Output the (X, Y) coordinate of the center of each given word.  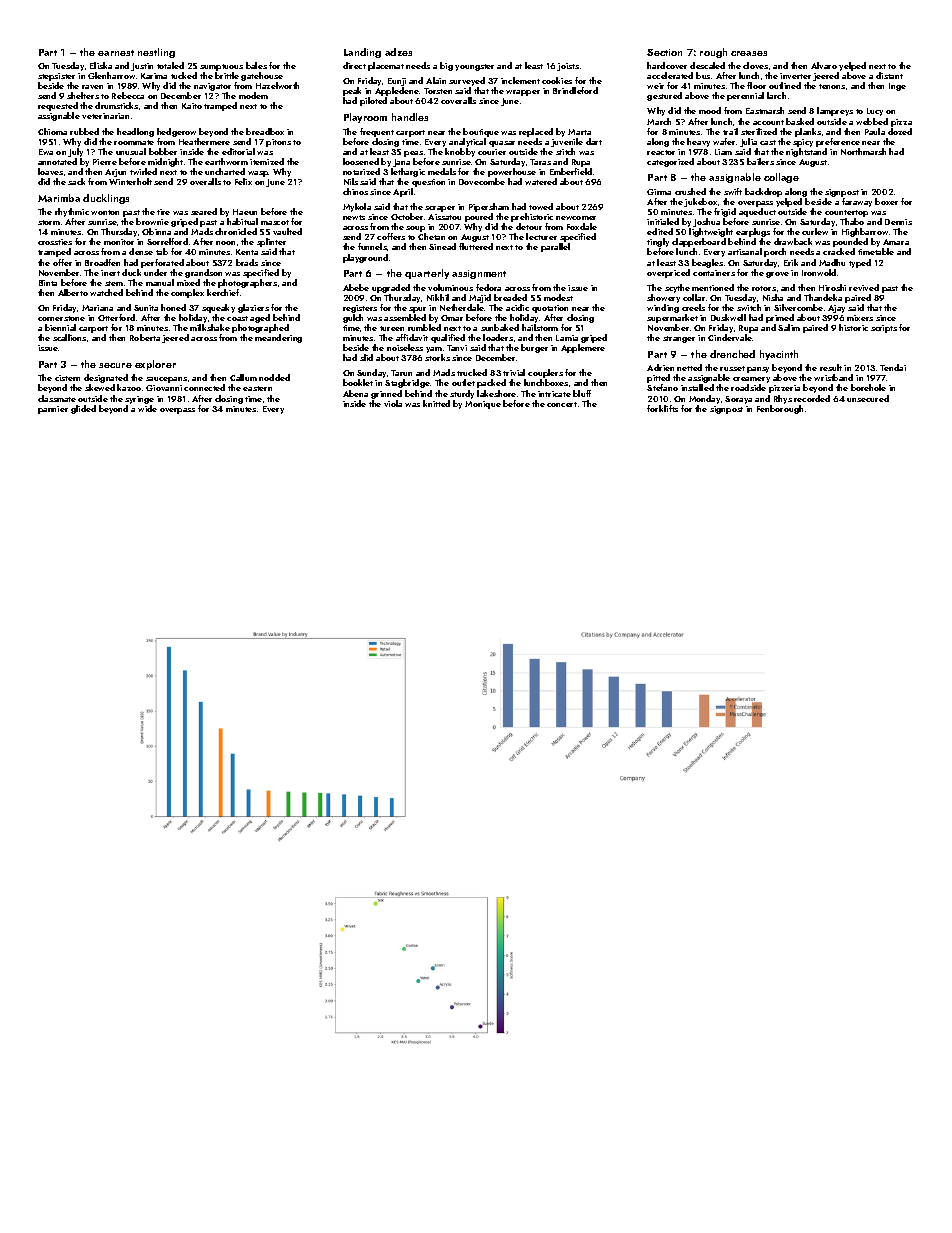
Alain (436, 80)
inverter (795, 76)
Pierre (105, 162)
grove (777, 275)
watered (541, 181)
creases (749, 53)
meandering (278, 338)
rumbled (424, 327)
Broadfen (102, 262)
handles (410, 117)
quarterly (427, 274)
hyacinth (779, 355)
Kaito (192, 106)
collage (781, 178)
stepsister (56, 78)
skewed (100, 388)
